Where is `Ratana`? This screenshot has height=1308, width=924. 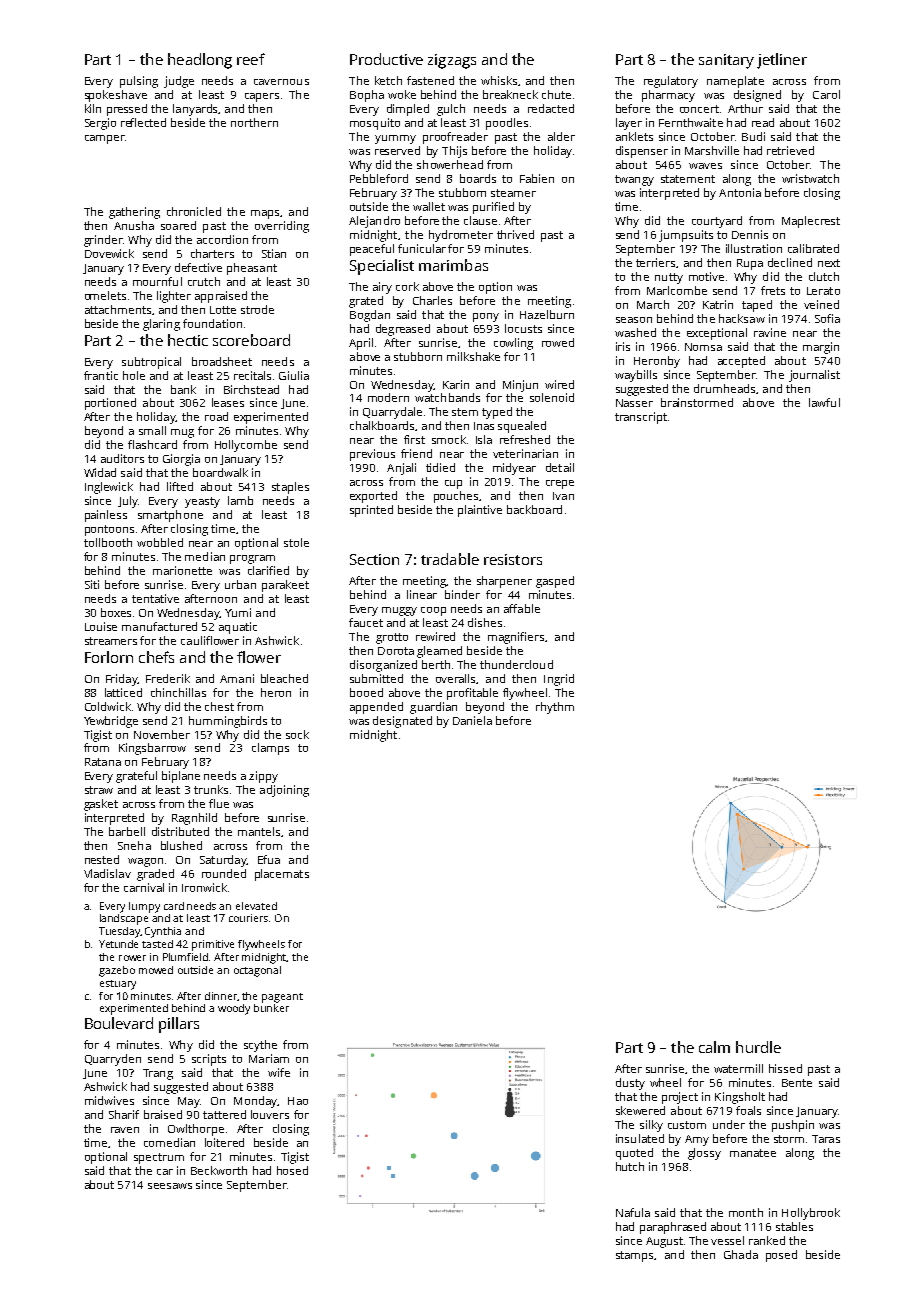
Ratana is located at coordinates (103, 762).
